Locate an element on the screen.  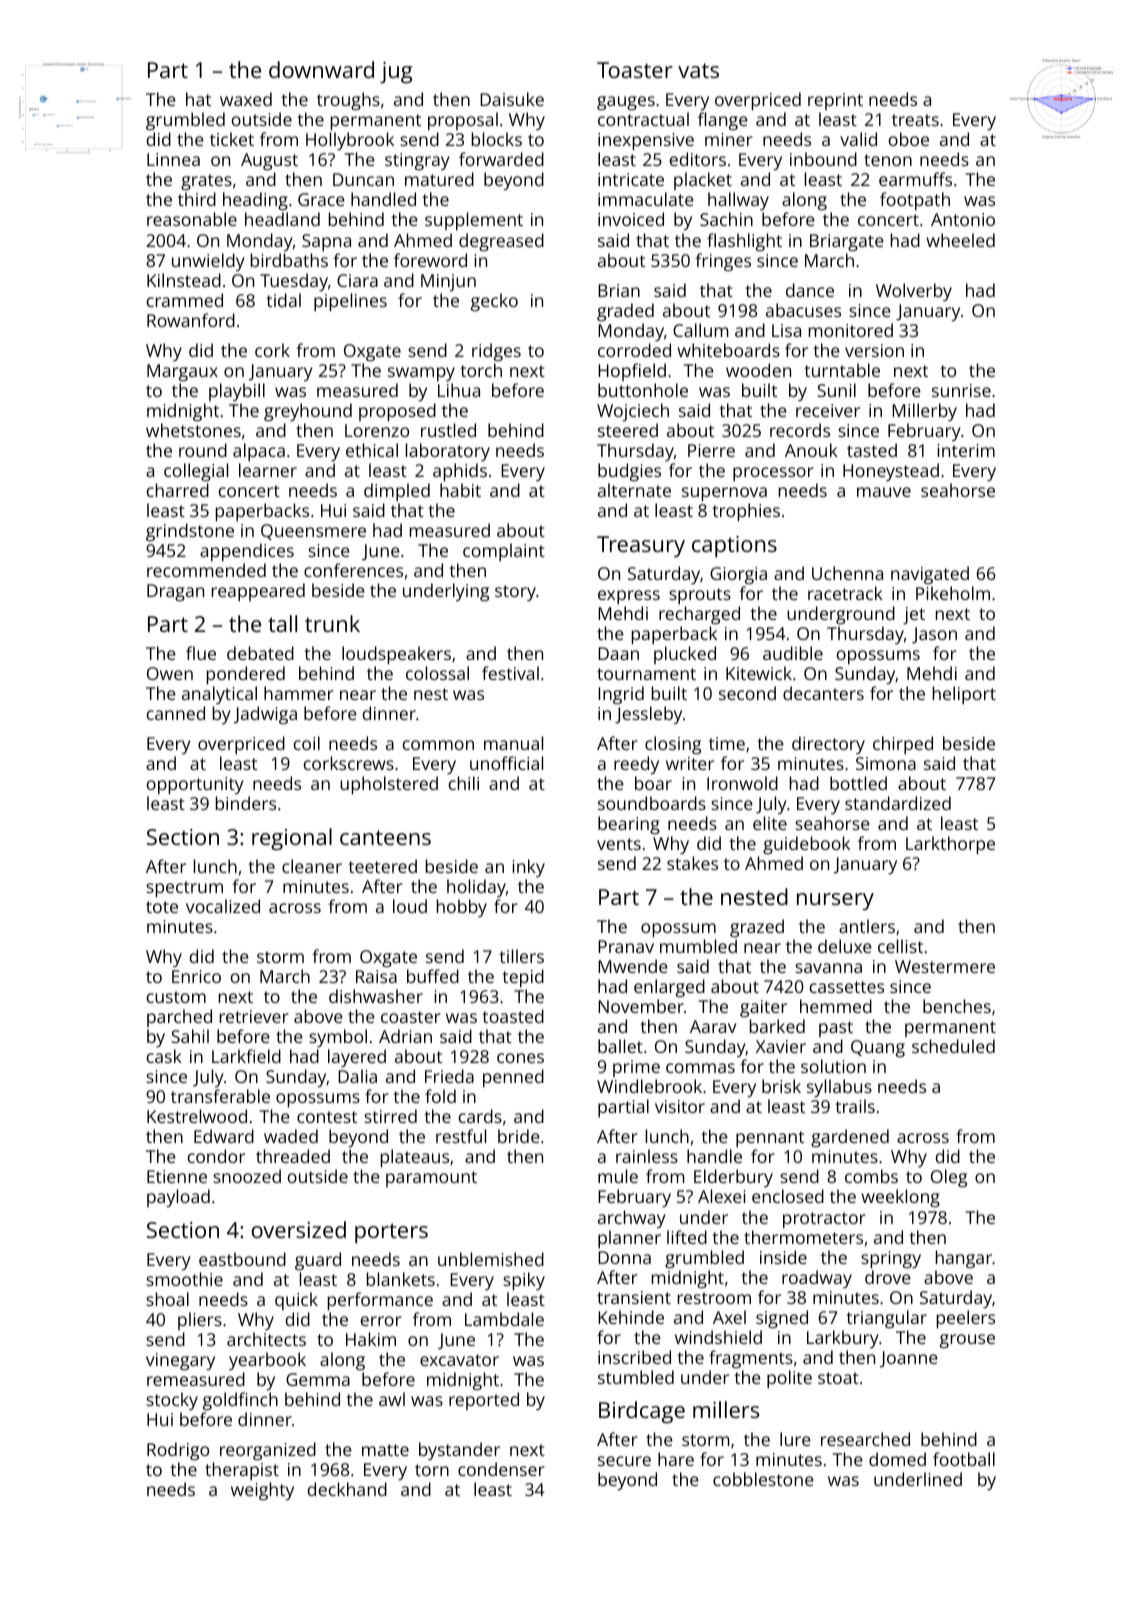
Adrian is located at coordinates (405, 1036).
